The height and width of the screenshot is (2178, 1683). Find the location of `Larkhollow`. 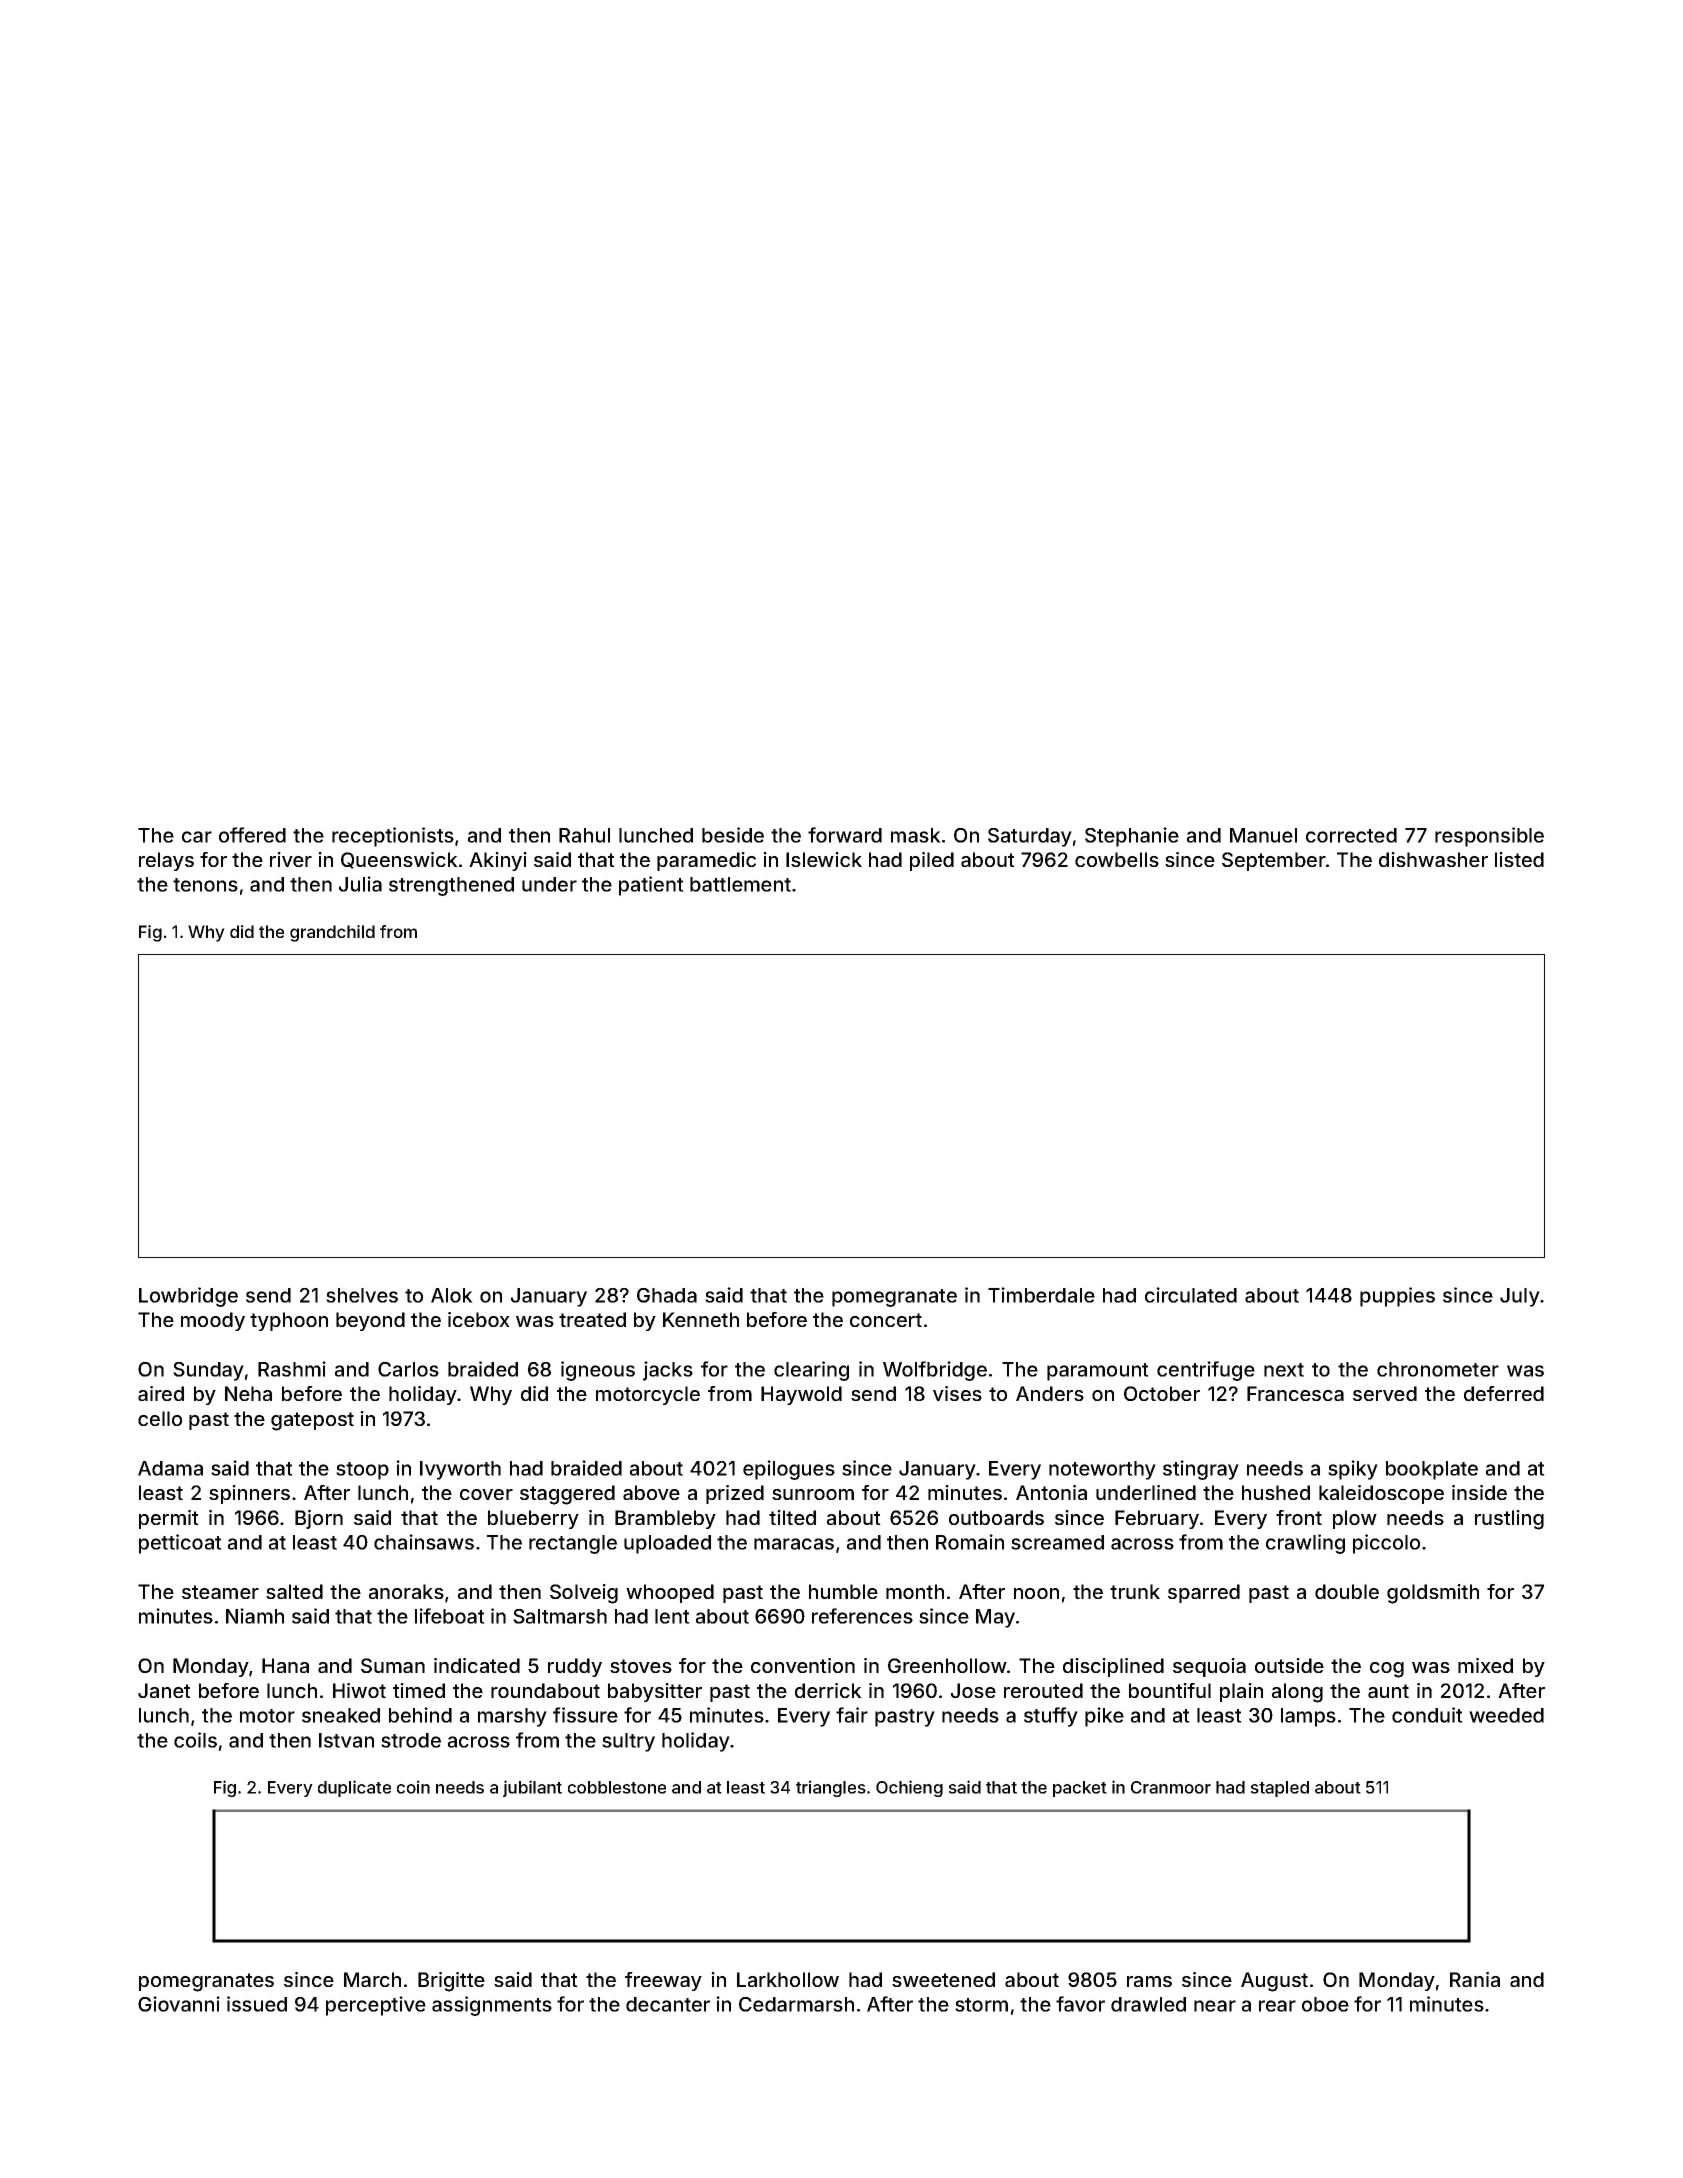

Larkhollow is located at coordinates (788, 1979).
